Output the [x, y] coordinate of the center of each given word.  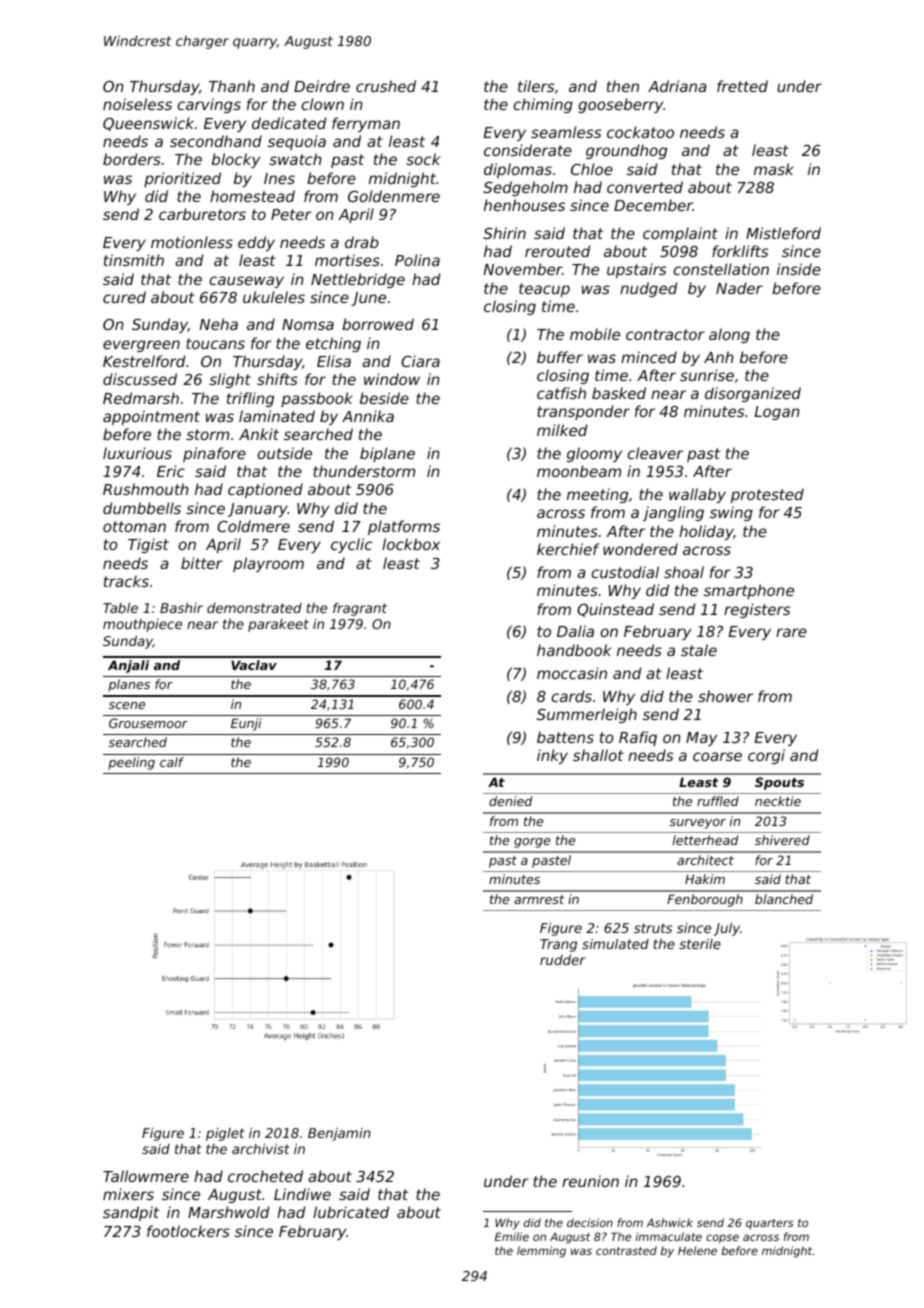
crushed [386, 86]
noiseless [137, 104]
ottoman [134, 526]
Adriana [677, 86]
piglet [225, 1134]
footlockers [188, 1231]
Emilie [512, 1236]
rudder [562, 959]
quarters [770, 1224]
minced [649, 357]
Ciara [420, 361]
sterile [700, 944]
